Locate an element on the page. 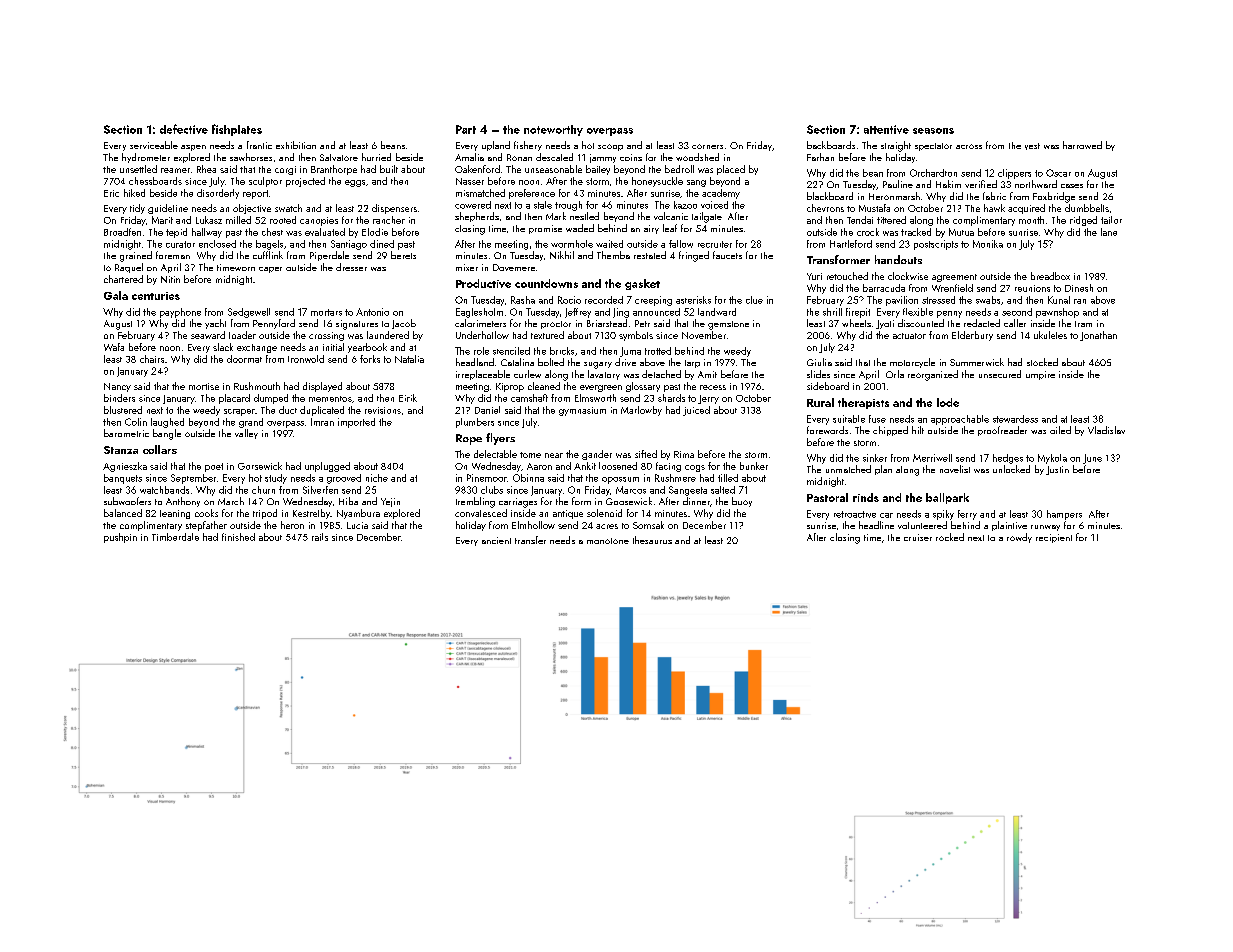  stale is located at coordinates (543, 205).
